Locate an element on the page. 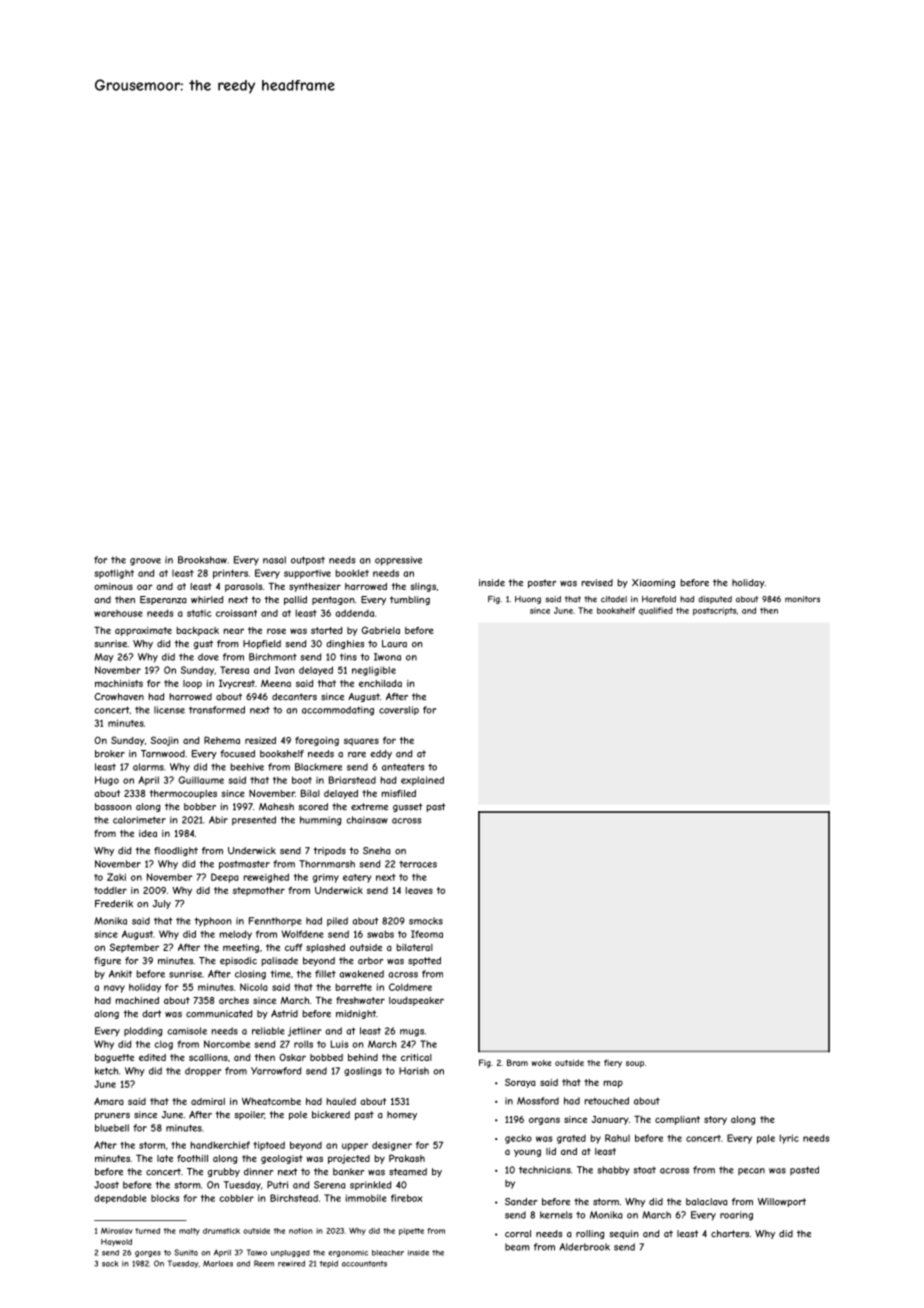  postscripts is located at coordinates (714, 611).
